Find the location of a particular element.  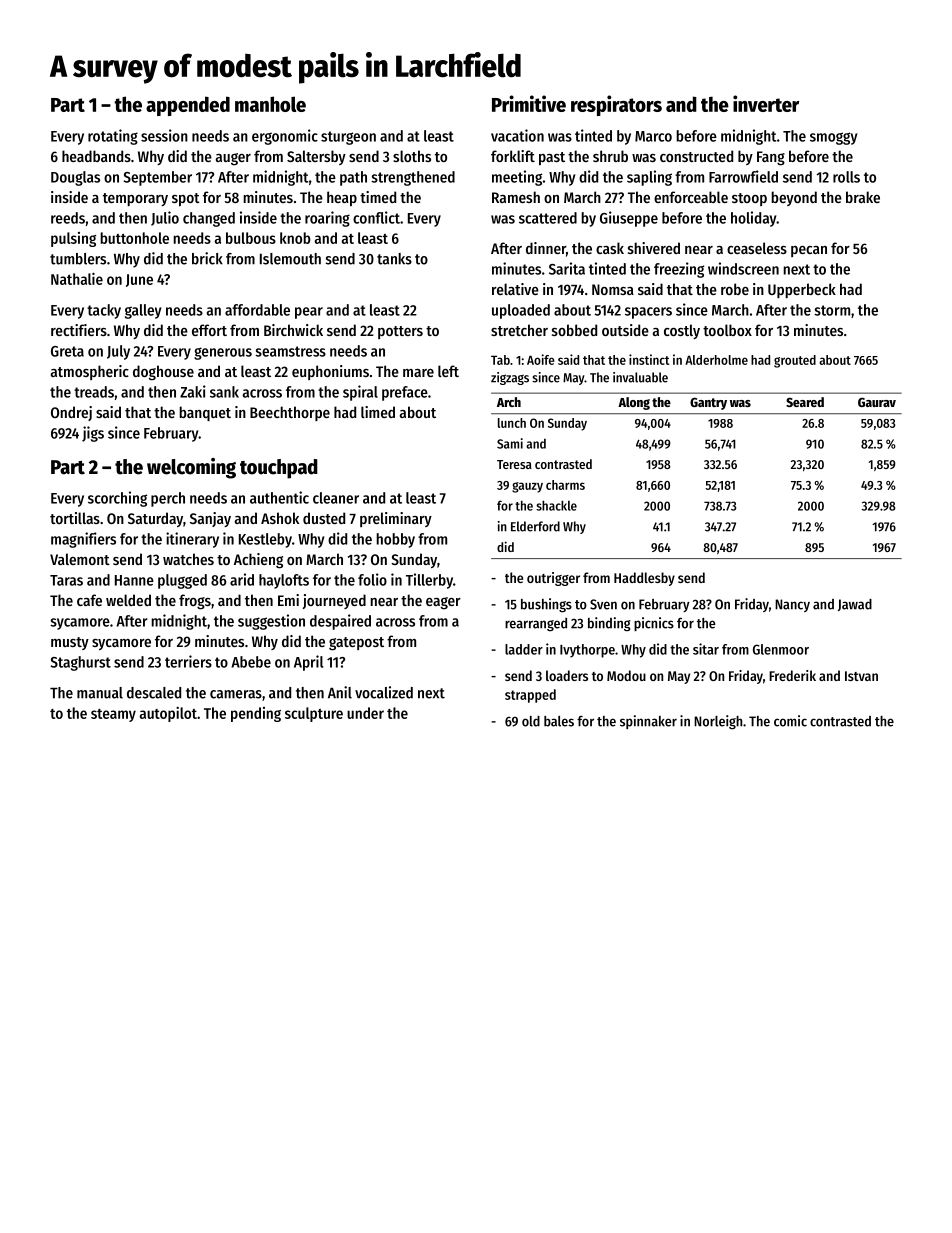

Nathalie is located at coordinates (77, 278).
